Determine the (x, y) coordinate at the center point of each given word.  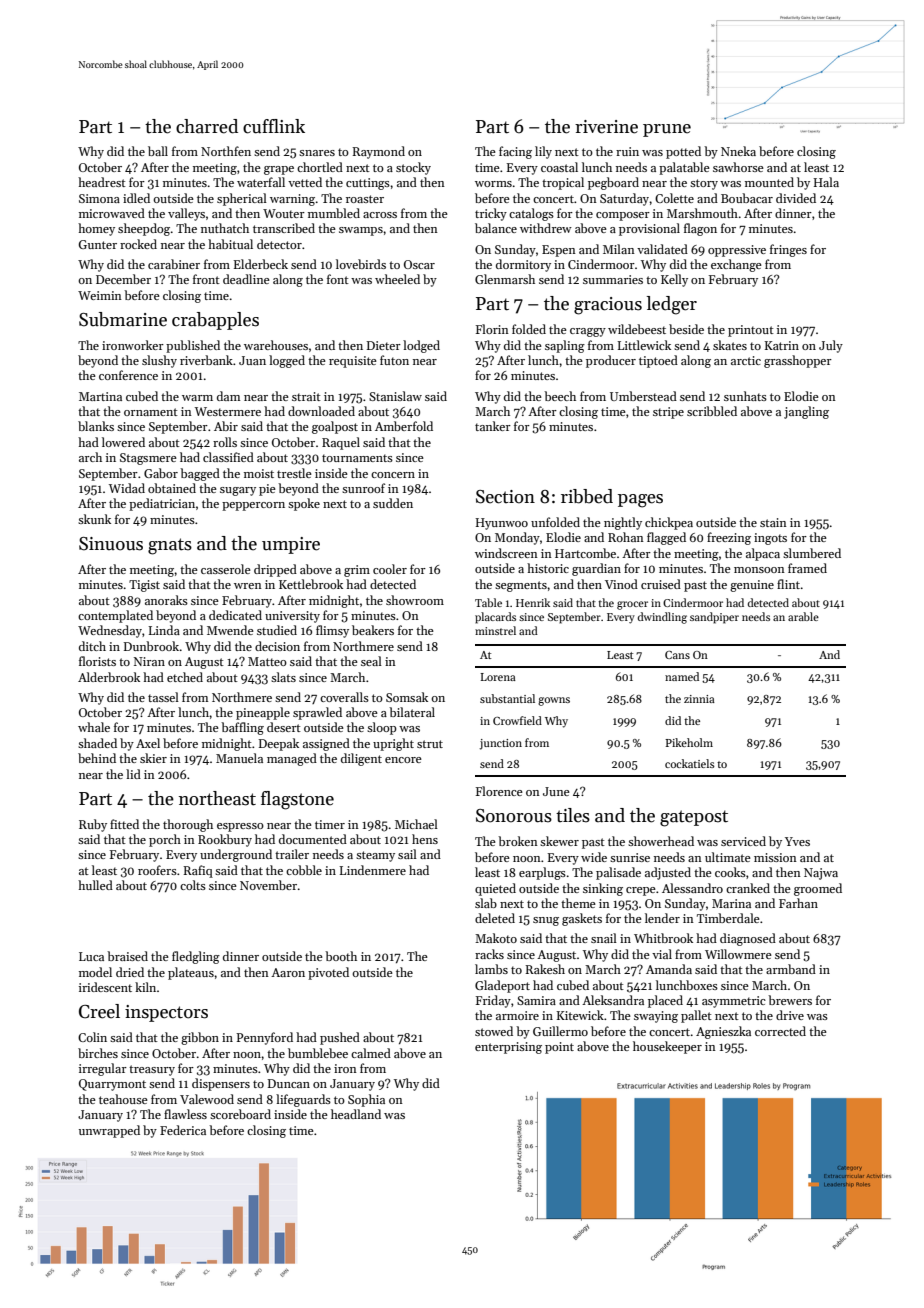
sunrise (630, 857)
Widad (127, 488)
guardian (596, 569)
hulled (95, 885)
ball (158, 151)
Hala (826, 182)
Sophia (366, 1100)
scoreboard (240, 1114)
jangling (806, 412)
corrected (780, 1031)
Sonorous (514, 816)
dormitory (523, 265)
